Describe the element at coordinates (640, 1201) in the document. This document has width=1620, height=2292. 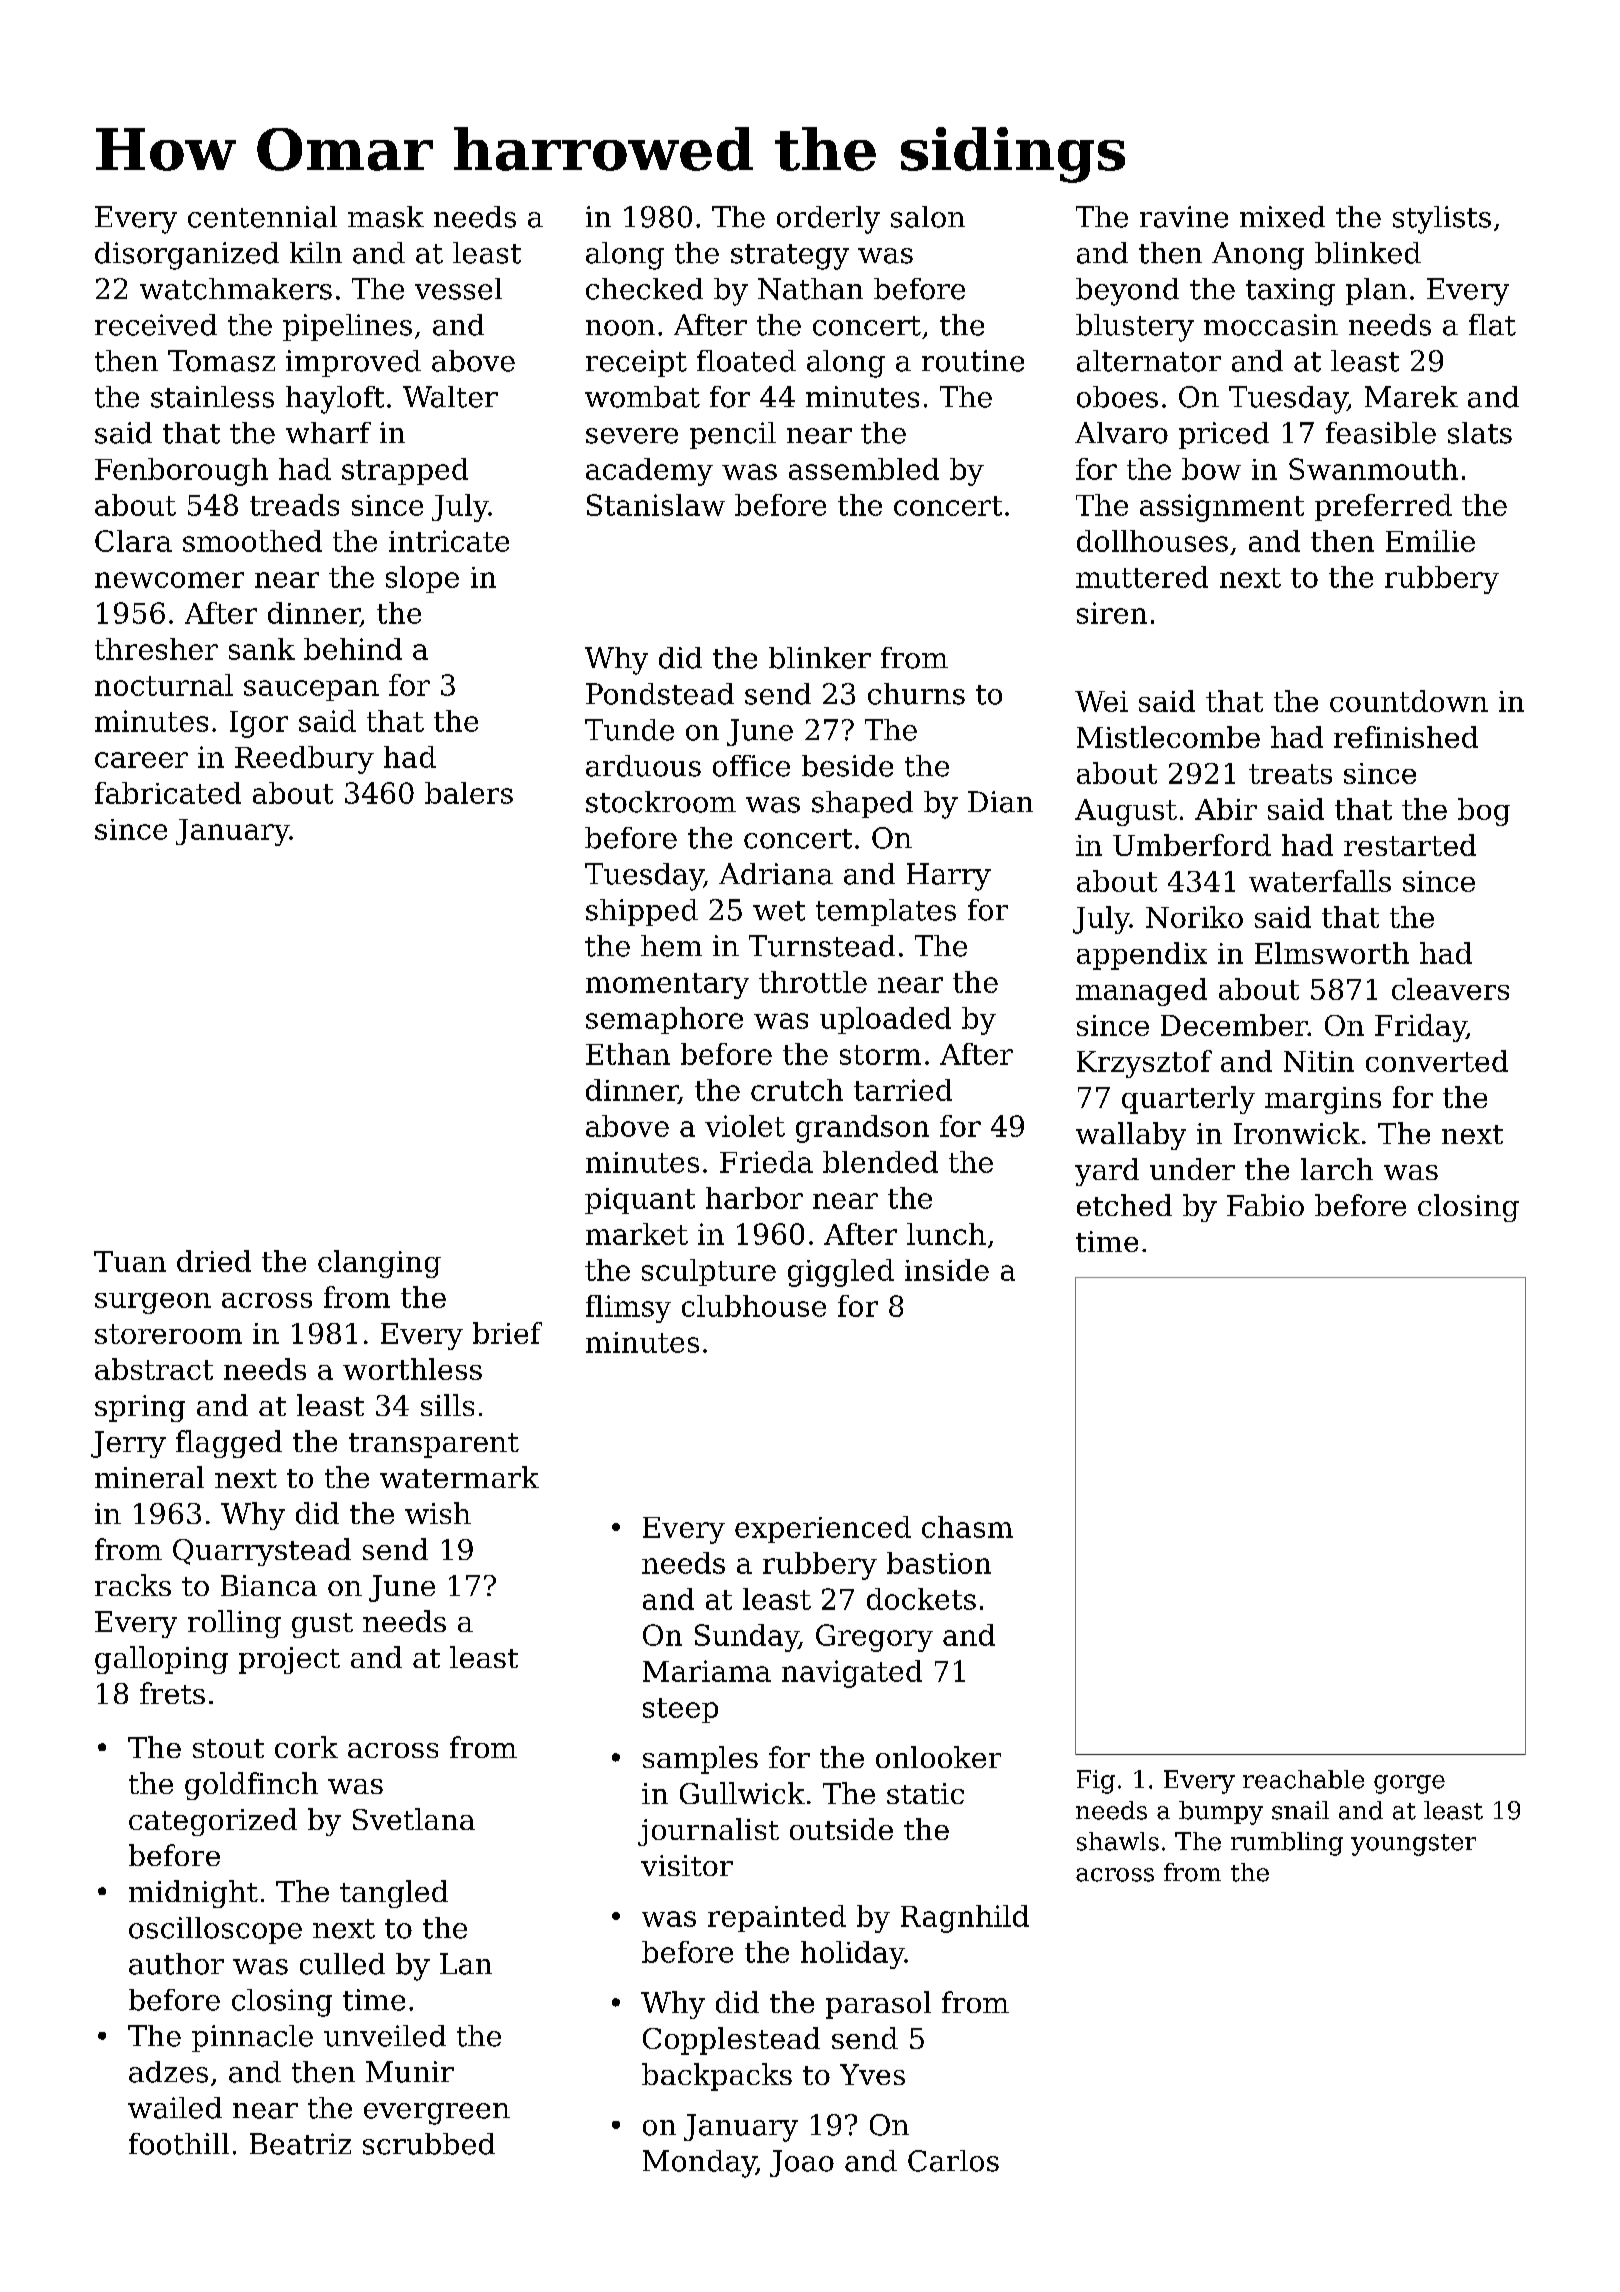
I see `piquant` at that location.
